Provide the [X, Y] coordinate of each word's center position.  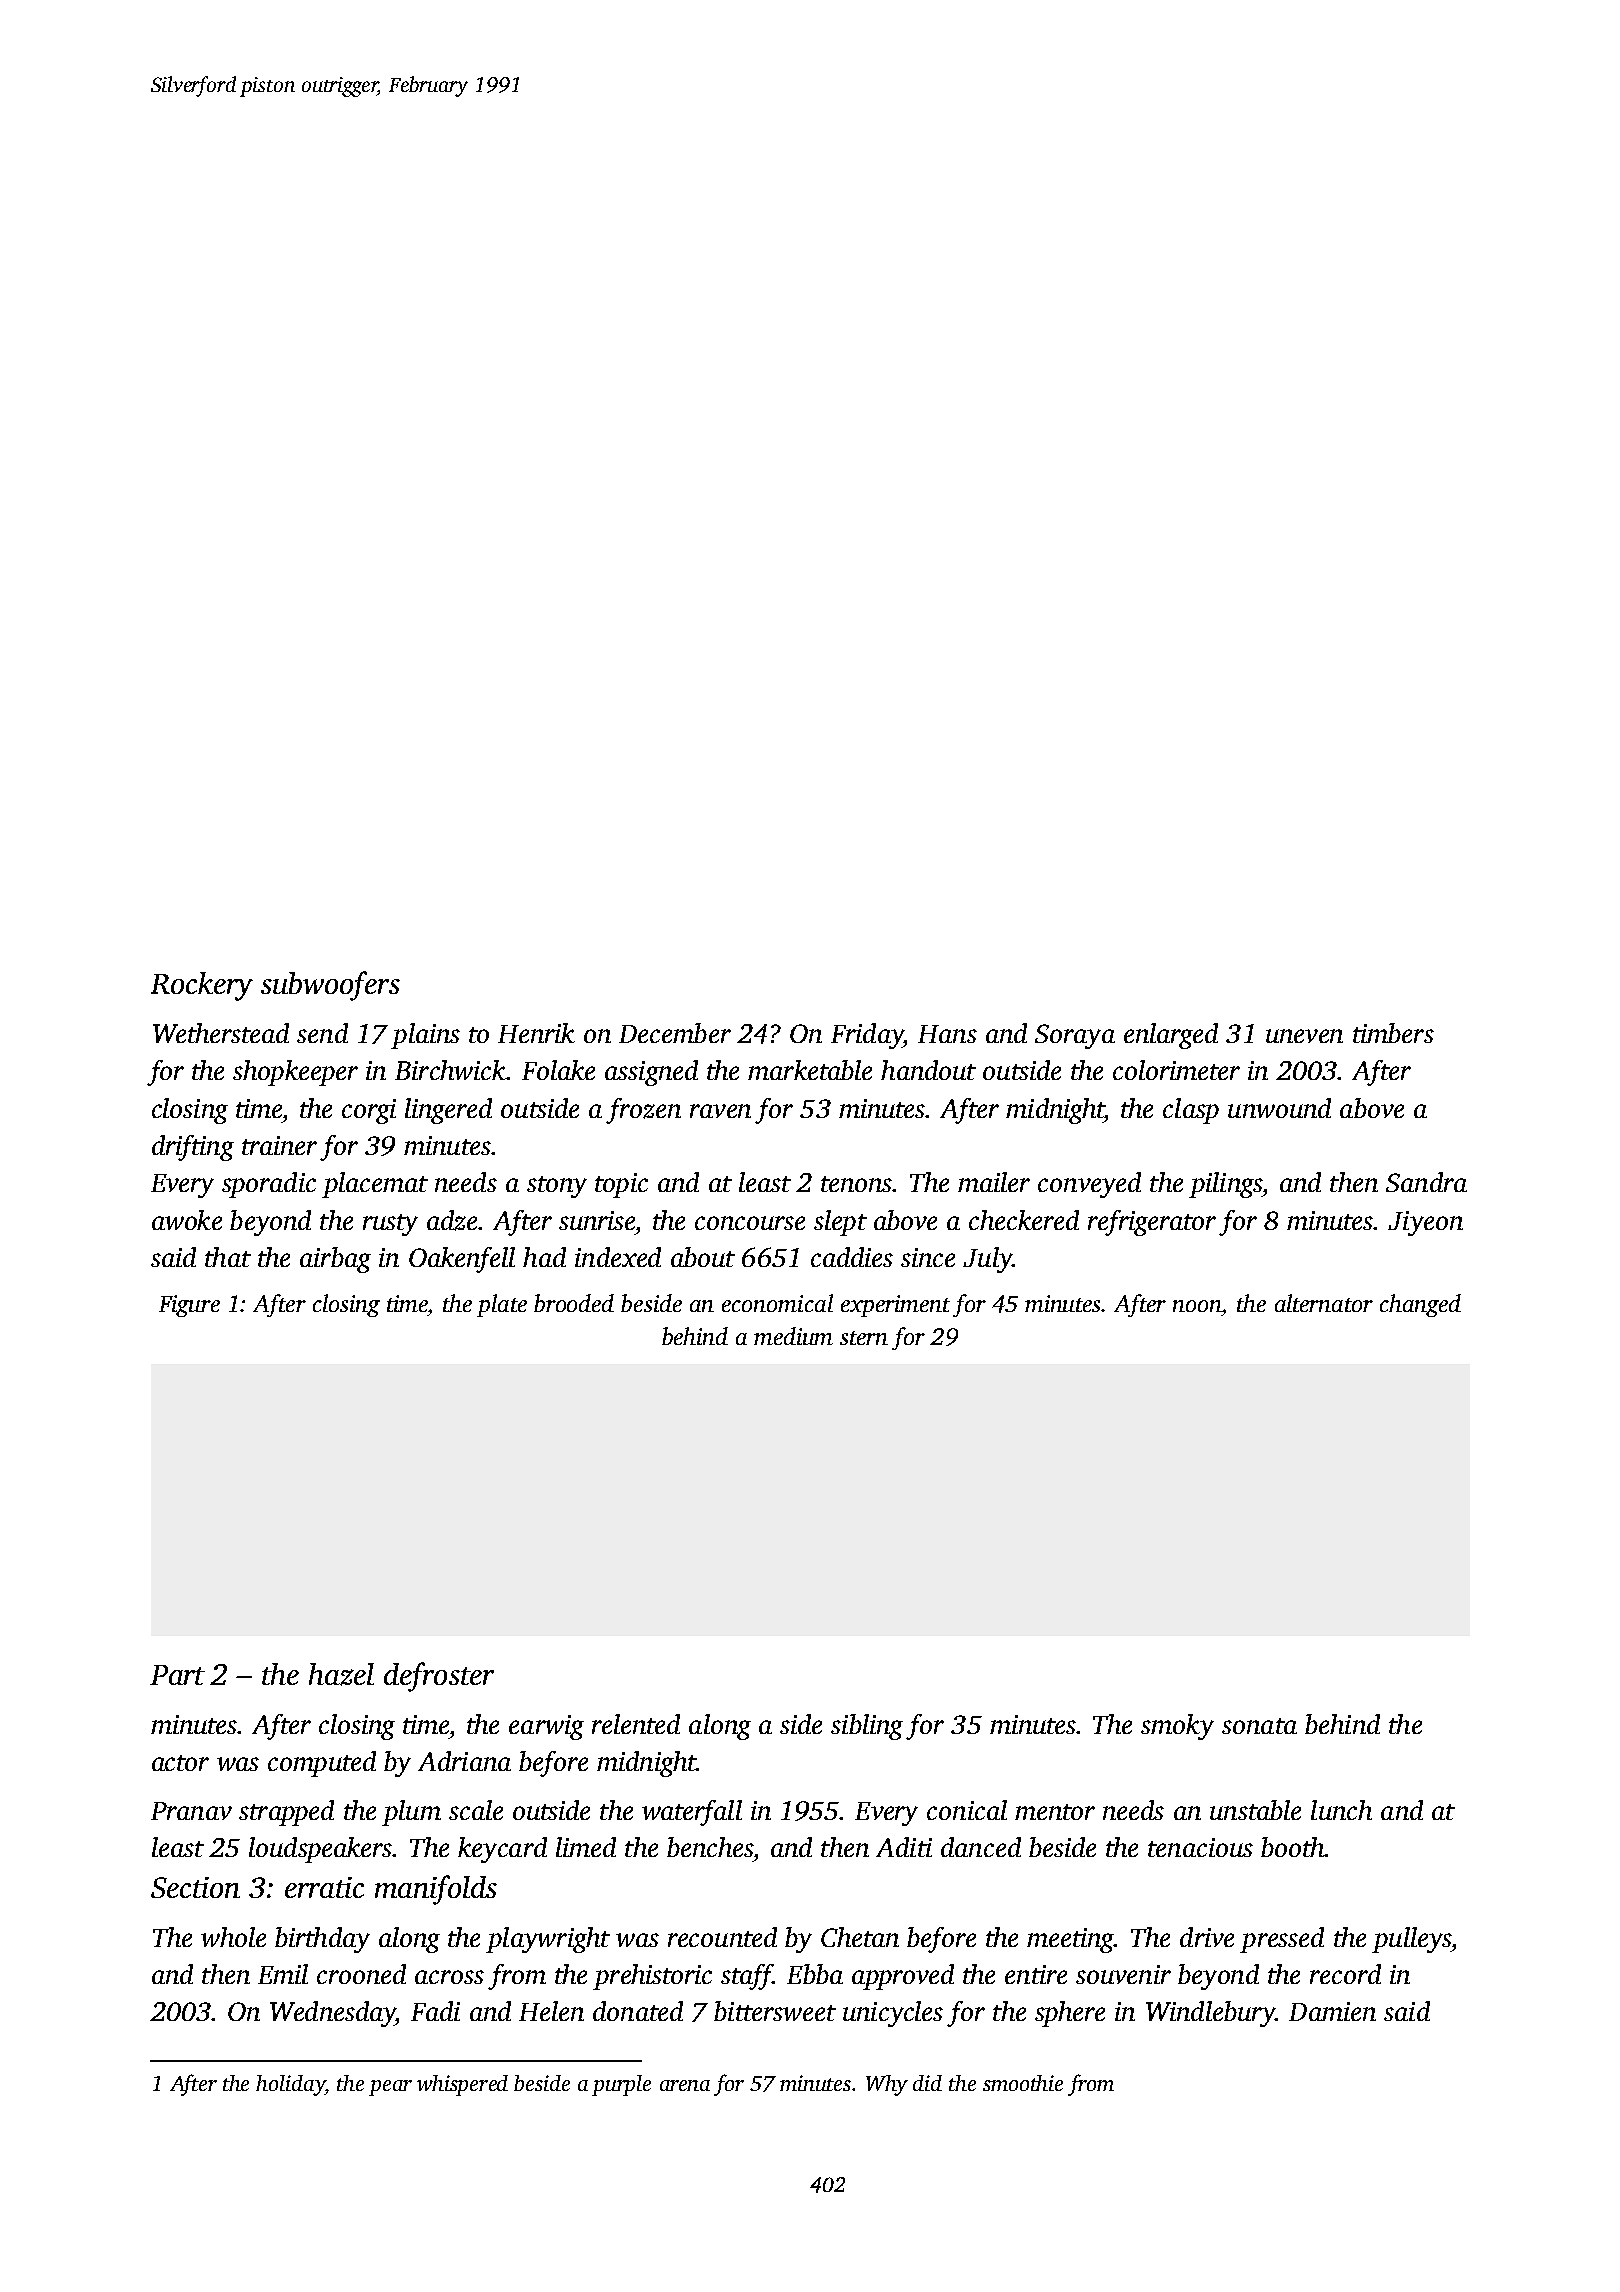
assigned [651, 1073]
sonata [1259, 1726]
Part [177, 1675]
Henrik [536, 1033]
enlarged [1171, 1036]
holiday [290, 2085]
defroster [439, 1677]
